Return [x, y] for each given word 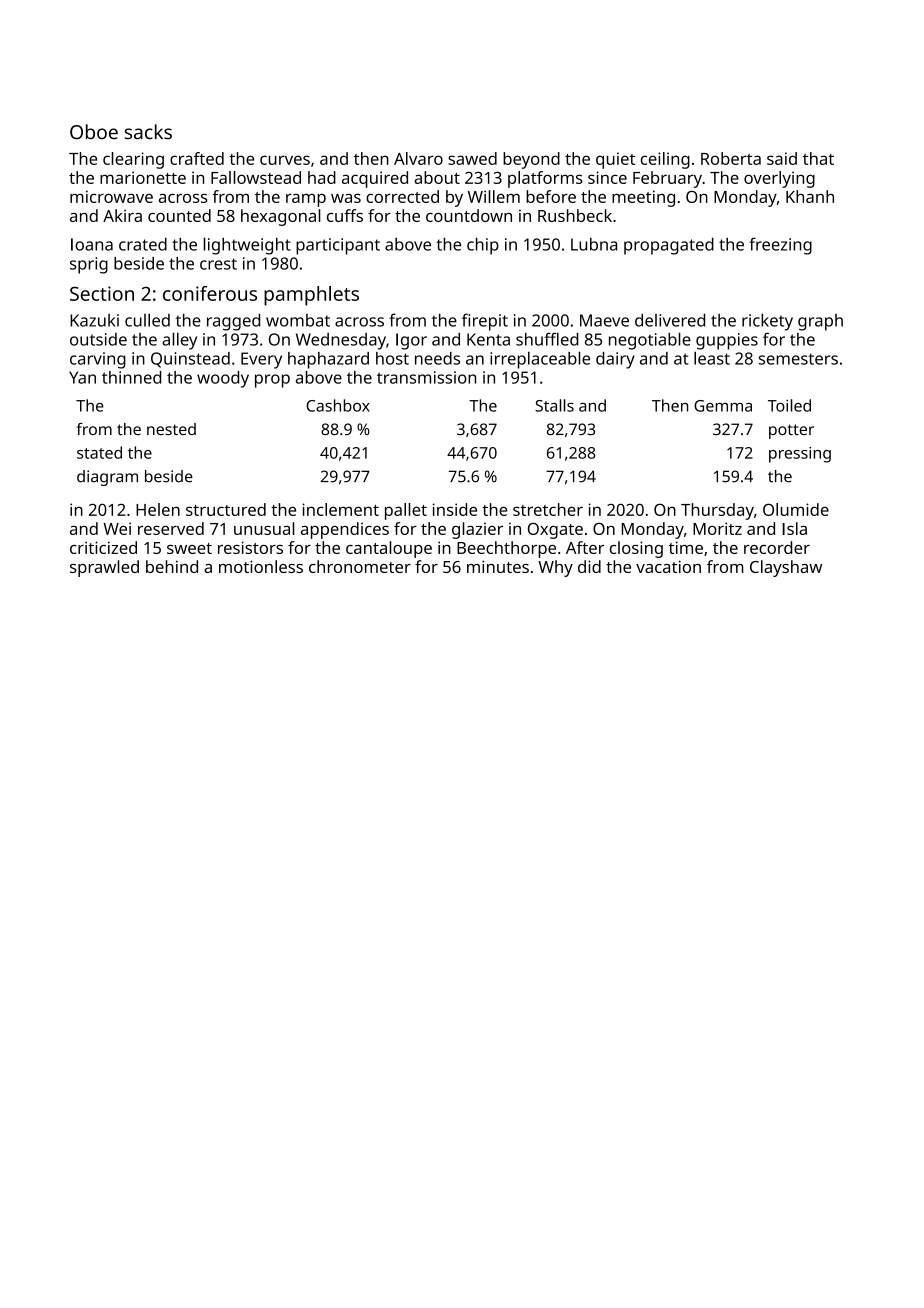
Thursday [717, 511]
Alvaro [418, 158]
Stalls [554, 405]
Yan [82, 377]
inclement [340, 509]
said [782, 158]
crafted [197, 158]
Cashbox [338, 405]
